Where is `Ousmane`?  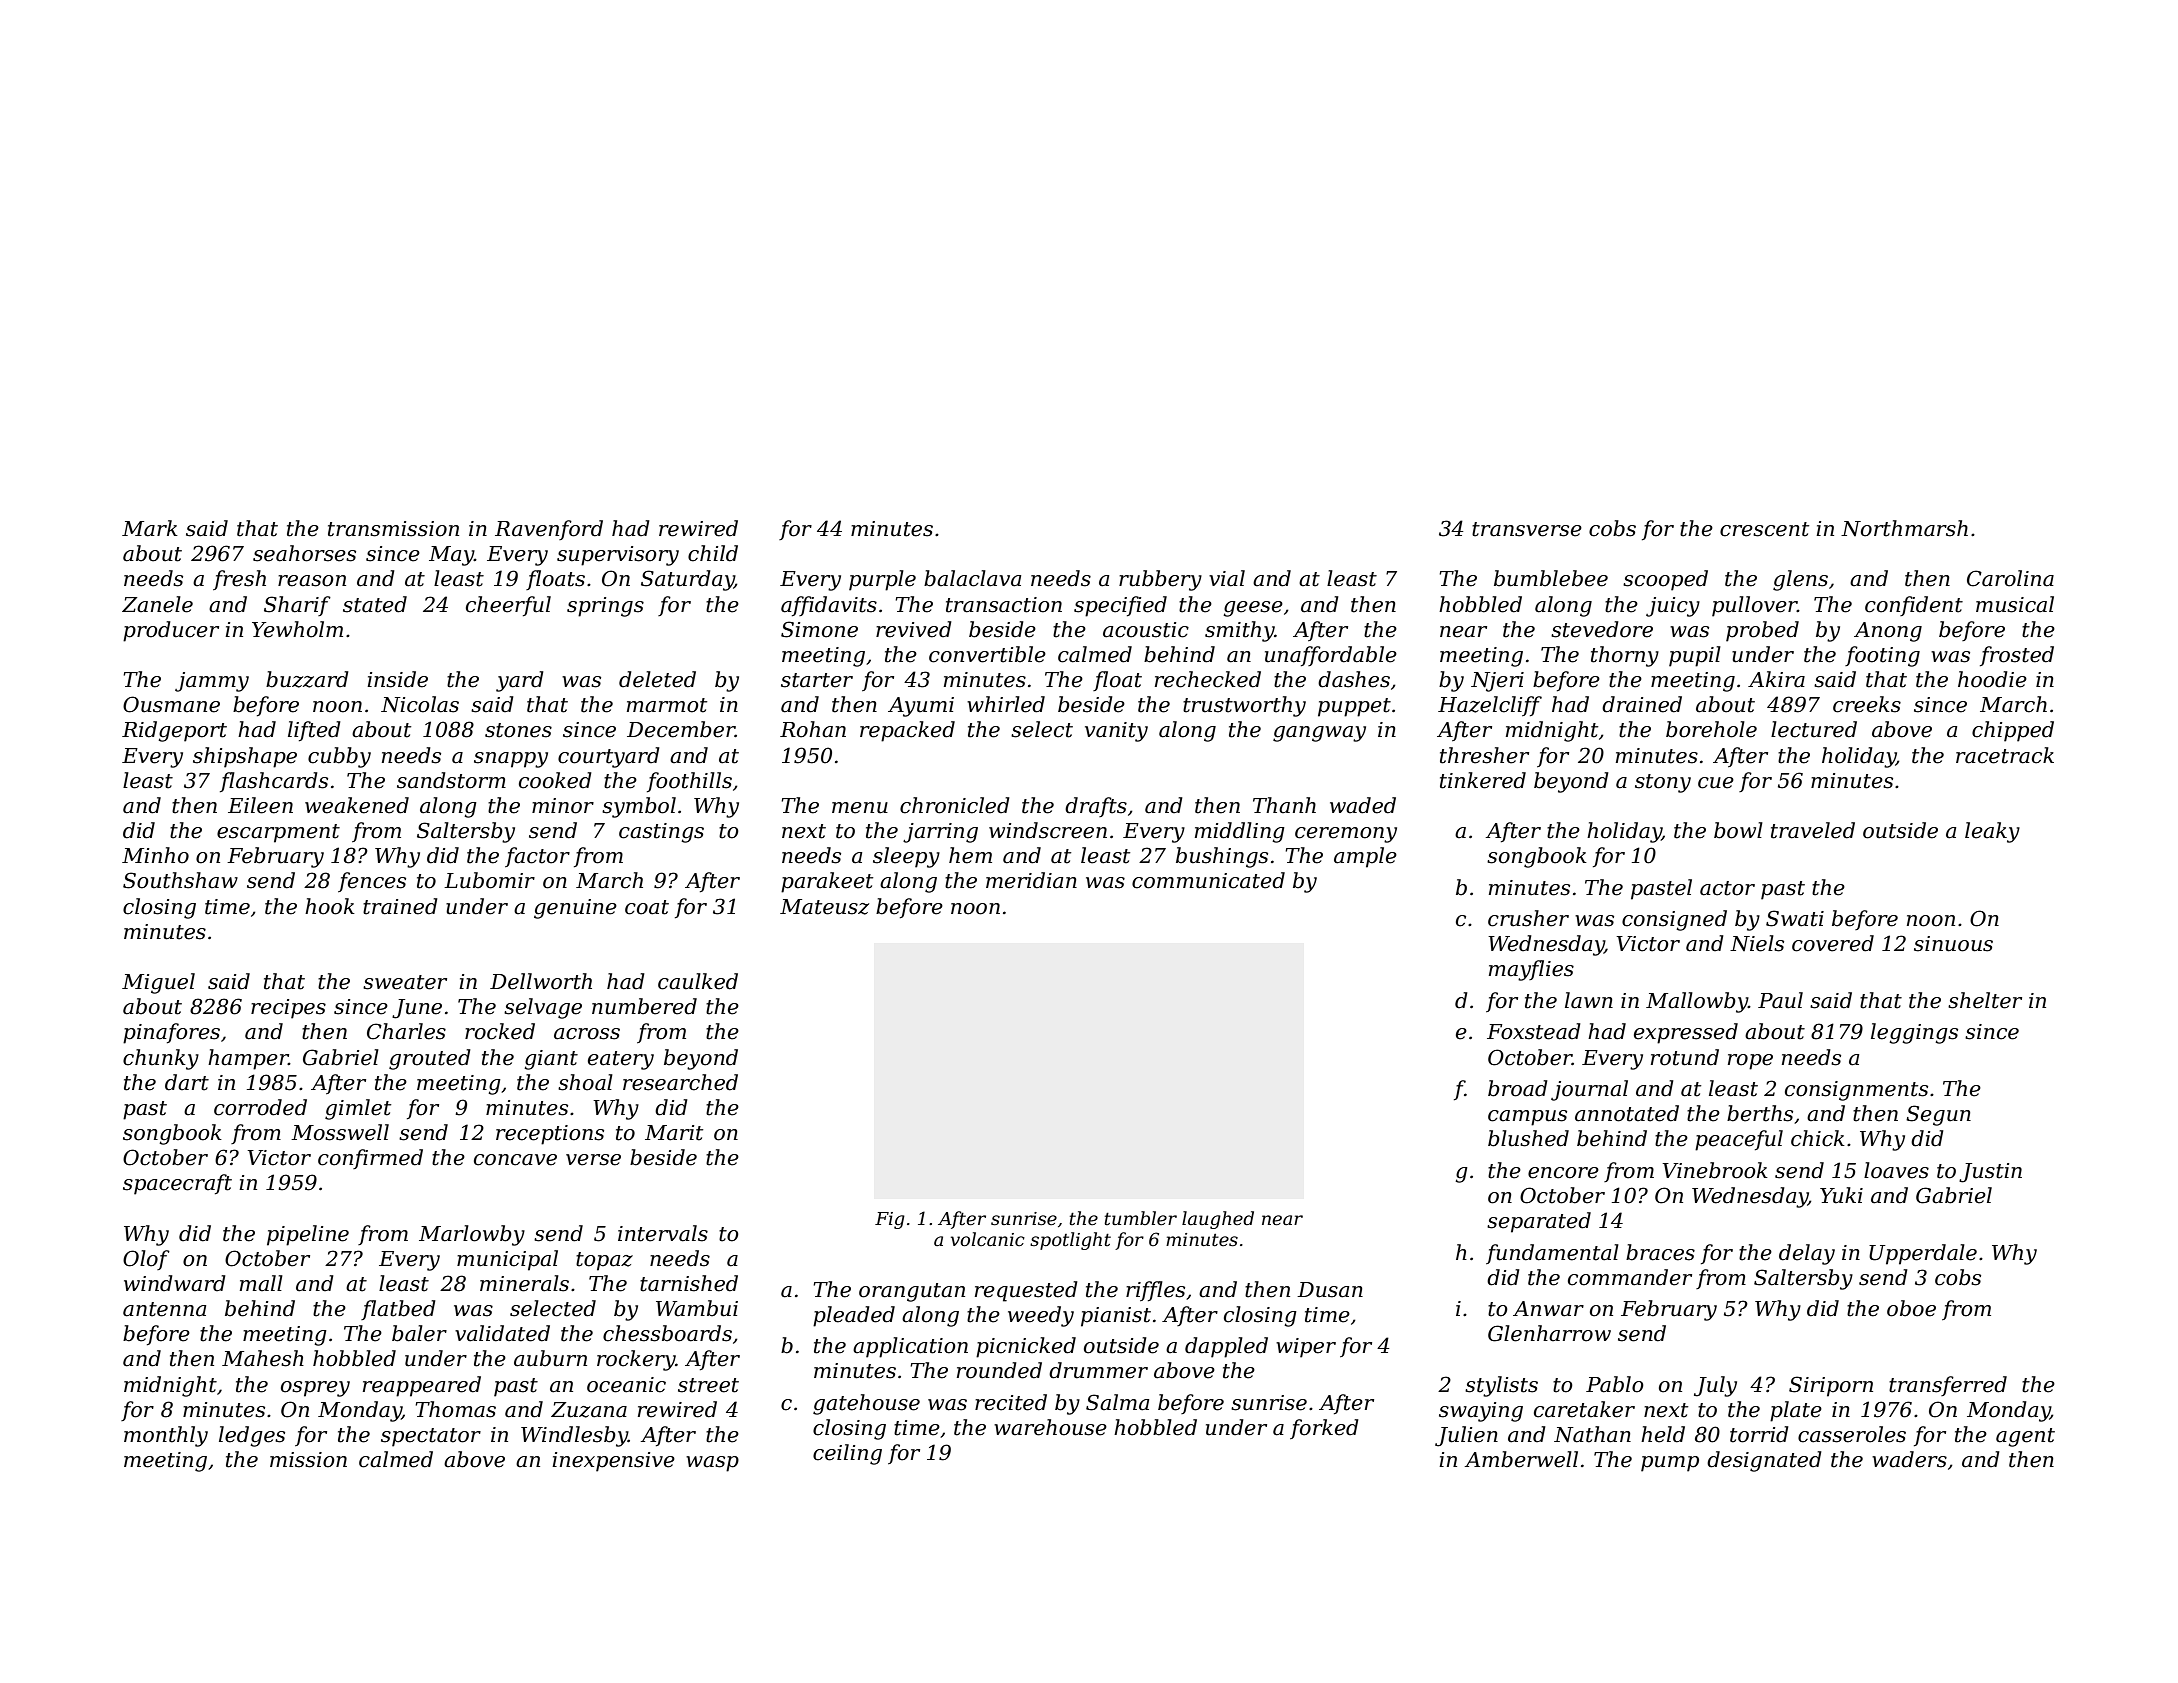 Ousmane is located at coordinates (171, 704).
